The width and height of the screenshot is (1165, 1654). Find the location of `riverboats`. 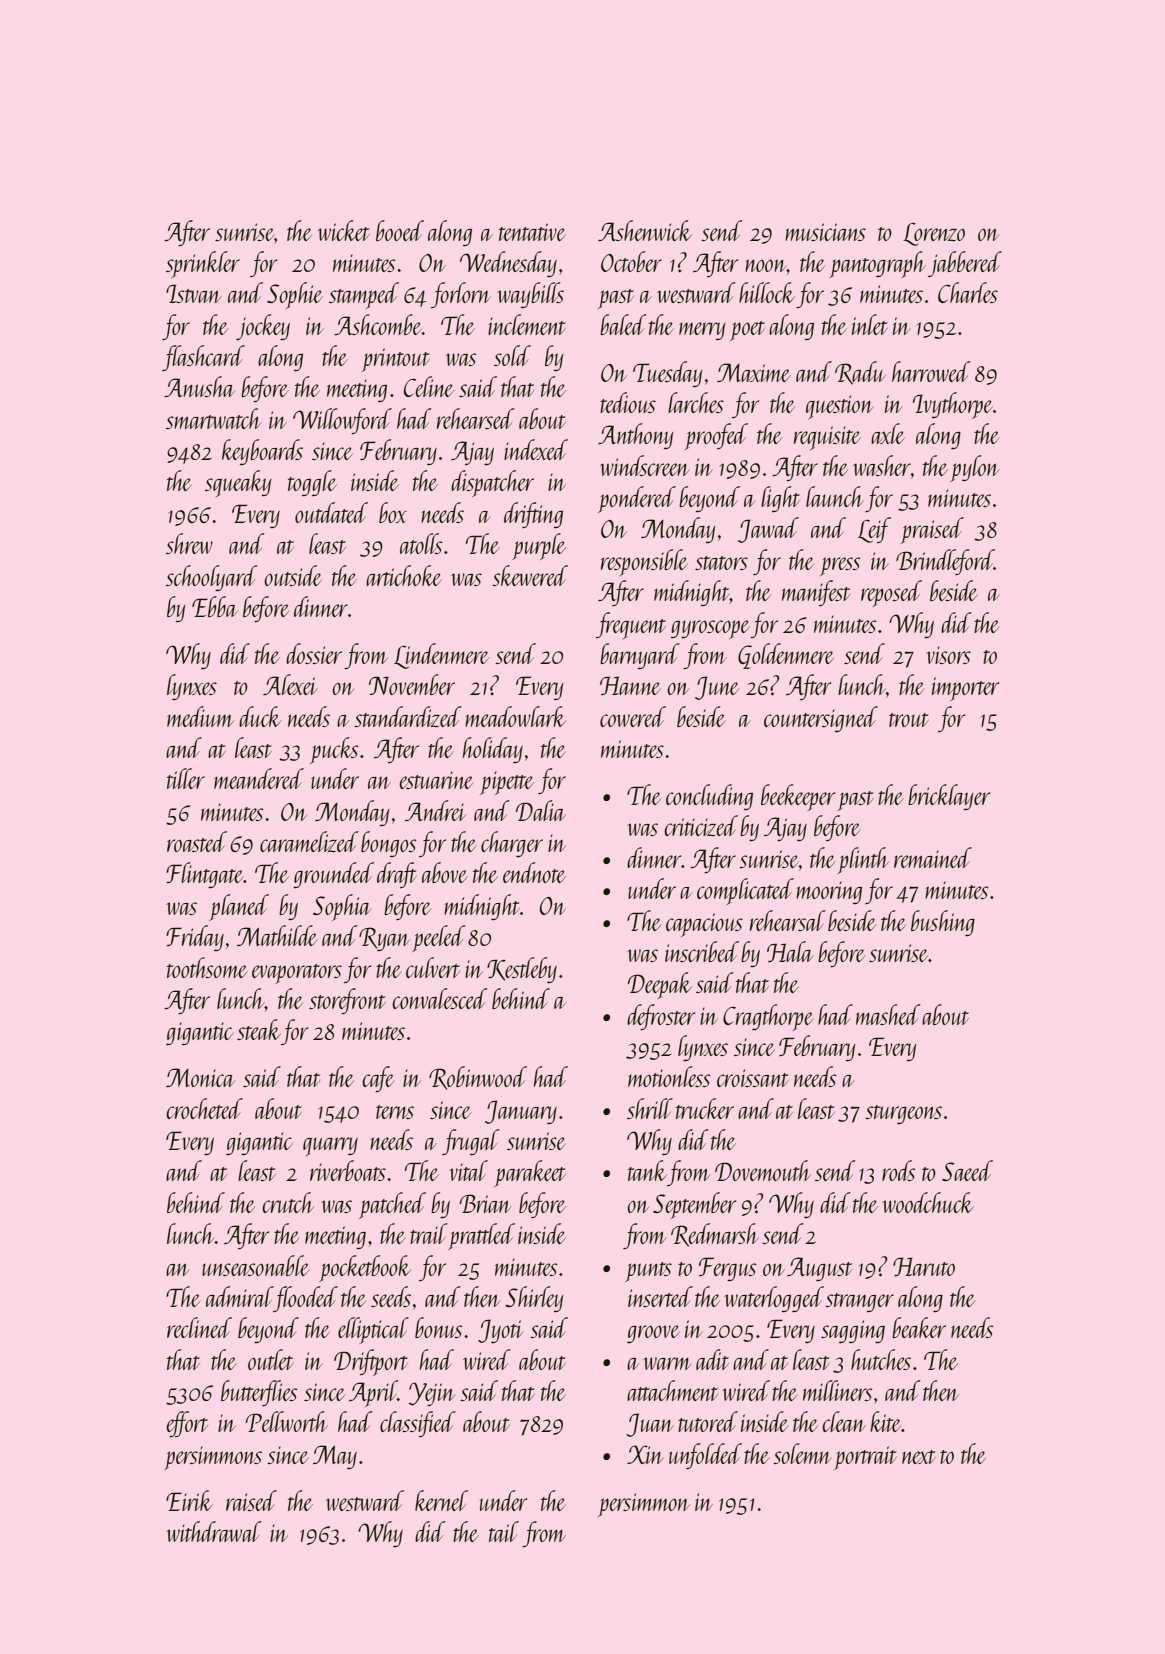

riverboats is located at coordinates (348, 1170).
